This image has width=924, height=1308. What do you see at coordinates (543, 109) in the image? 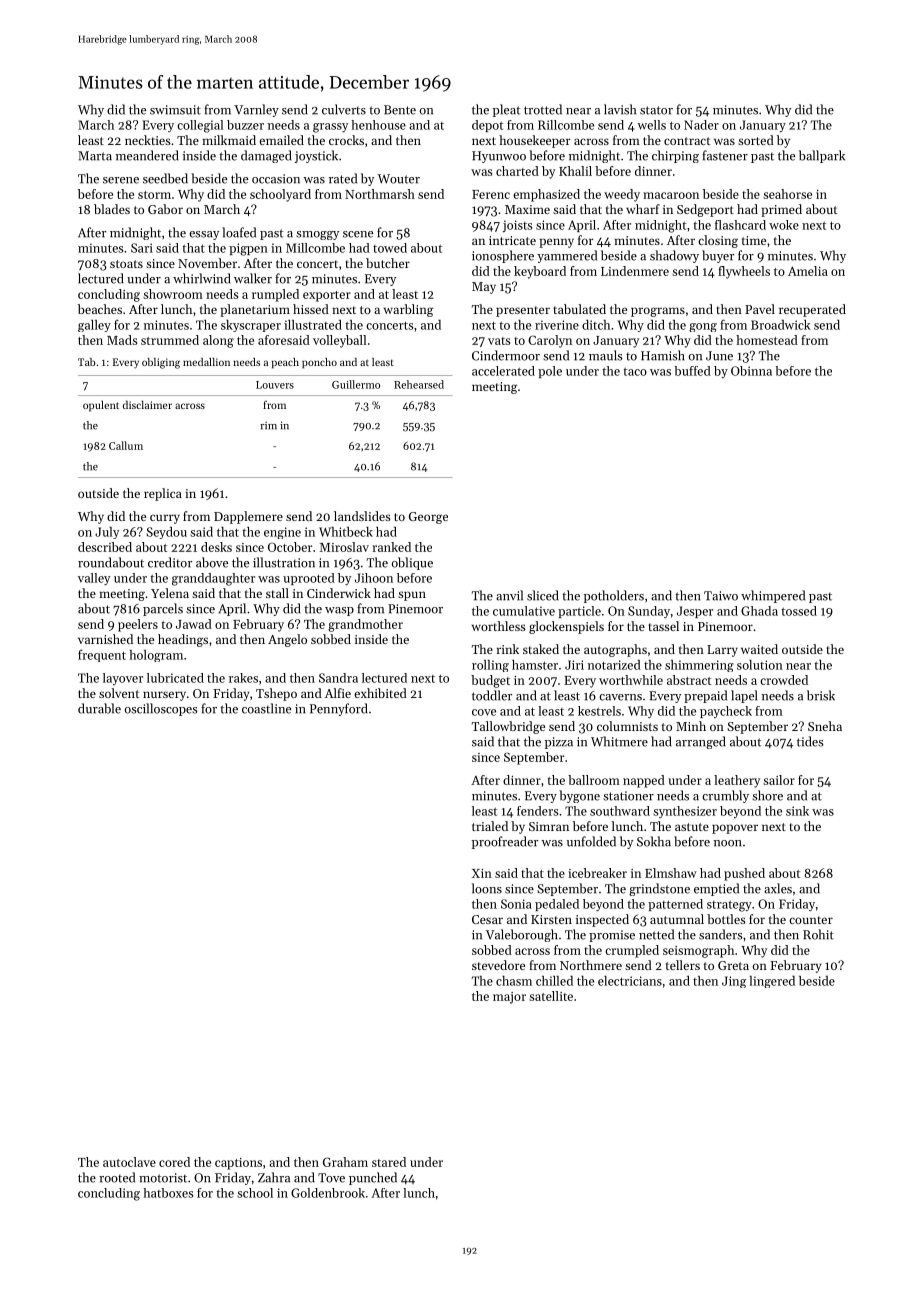
I see `trotted` at bounding box center [543, 109].
